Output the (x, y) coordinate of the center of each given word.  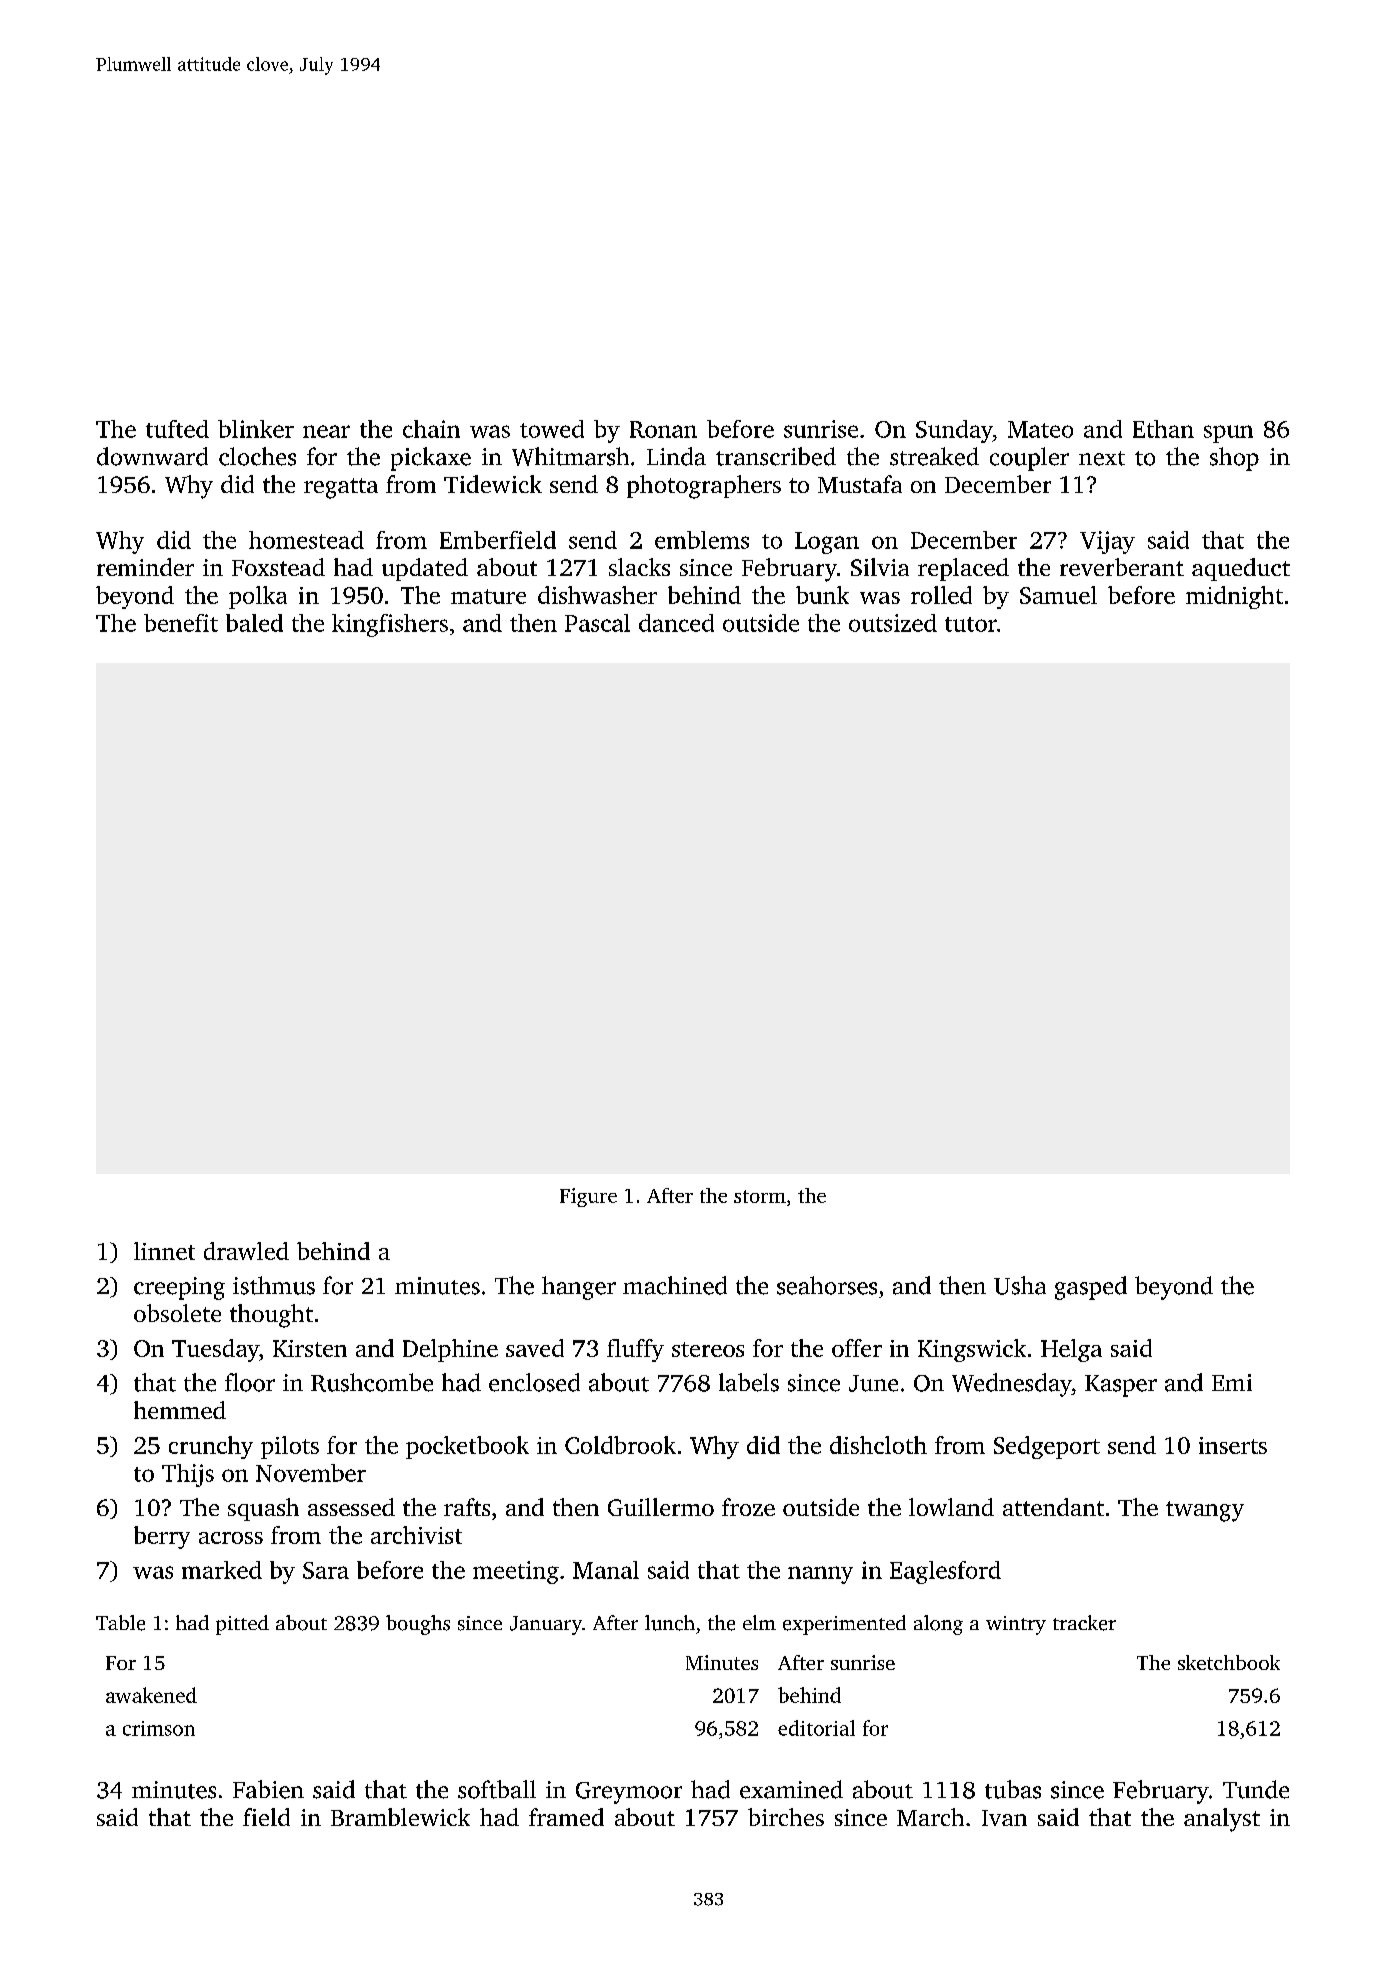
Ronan (663, 429)
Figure (588, 1197)
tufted (177, 429)
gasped (1091, 1288)
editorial (816, 1728)
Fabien (268, 1789)
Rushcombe (372, 1382)
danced (676, 623)
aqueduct (1241, 569)
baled (254, 623)
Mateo (1040, 429)
